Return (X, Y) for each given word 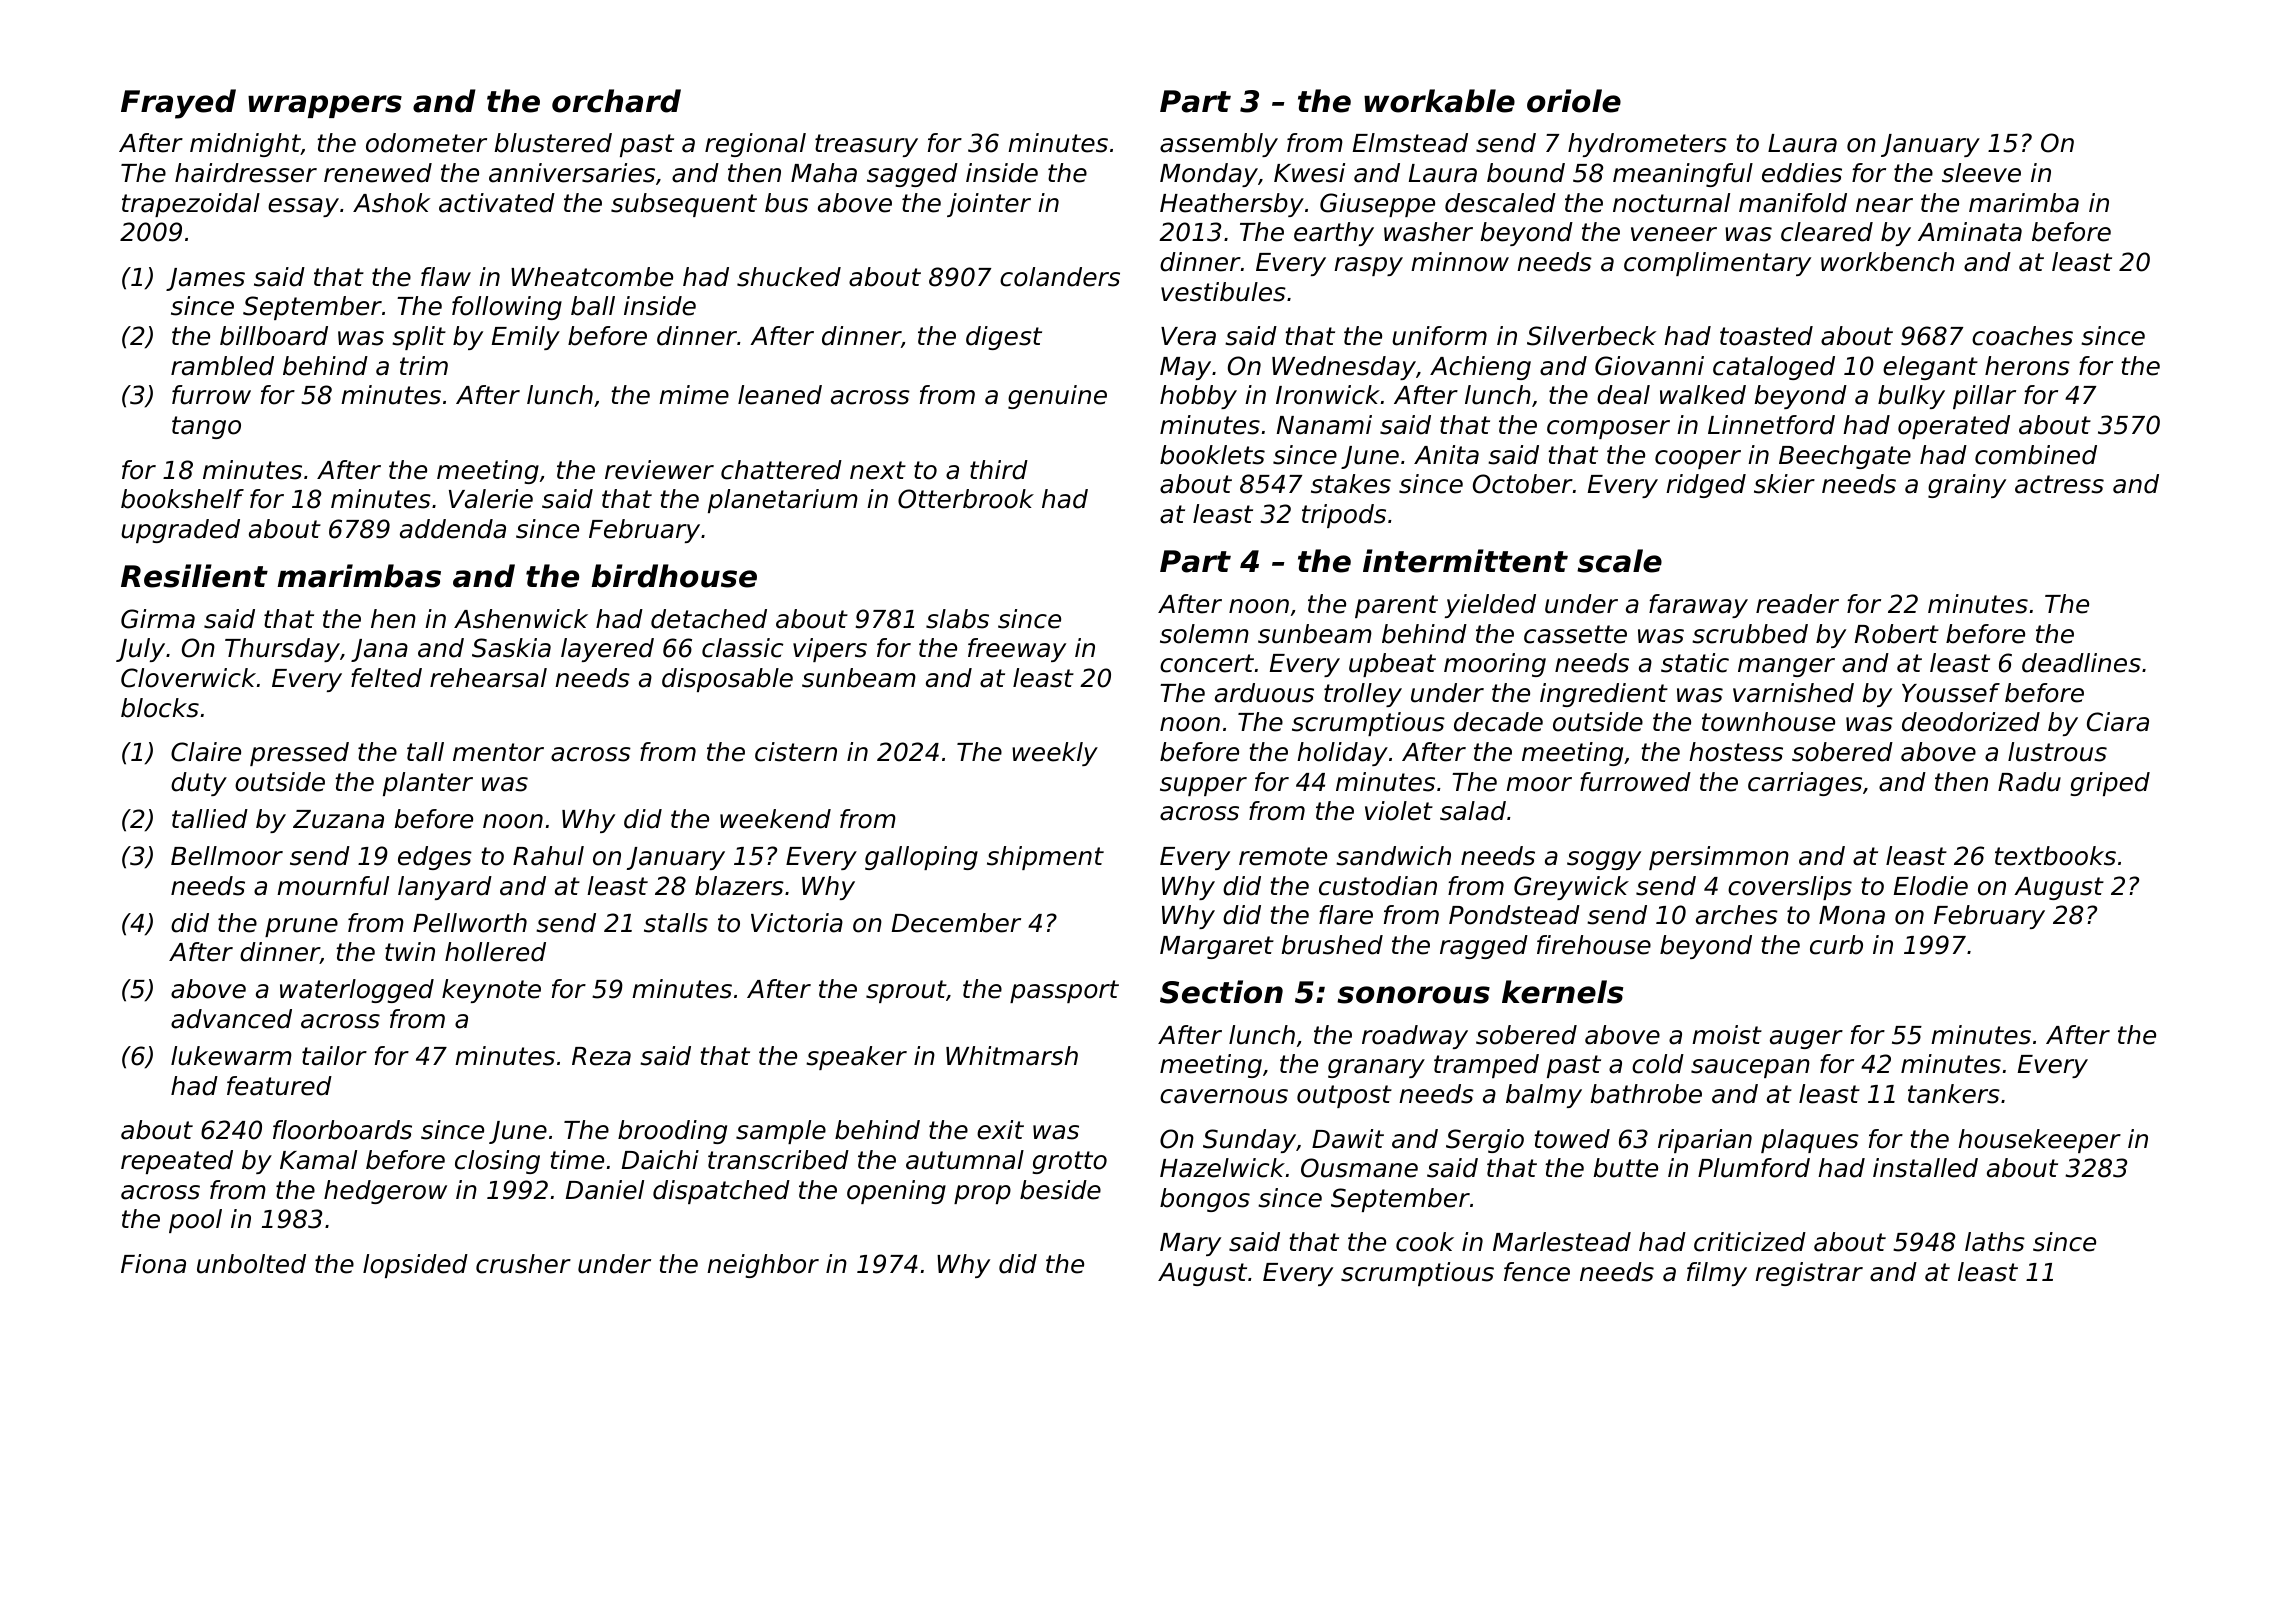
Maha (824, 173)
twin (410, 951)
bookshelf (182, 499)
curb (1836, 945)
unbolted (251, 1264)
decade (1498, 722)
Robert (1897, 634)
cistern (796, 752)
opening (896, 1192)
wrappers (325, 106)
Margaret (1217, 947)
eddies (1802, 173)
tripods (1344, 516)
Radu (2029, 782)
